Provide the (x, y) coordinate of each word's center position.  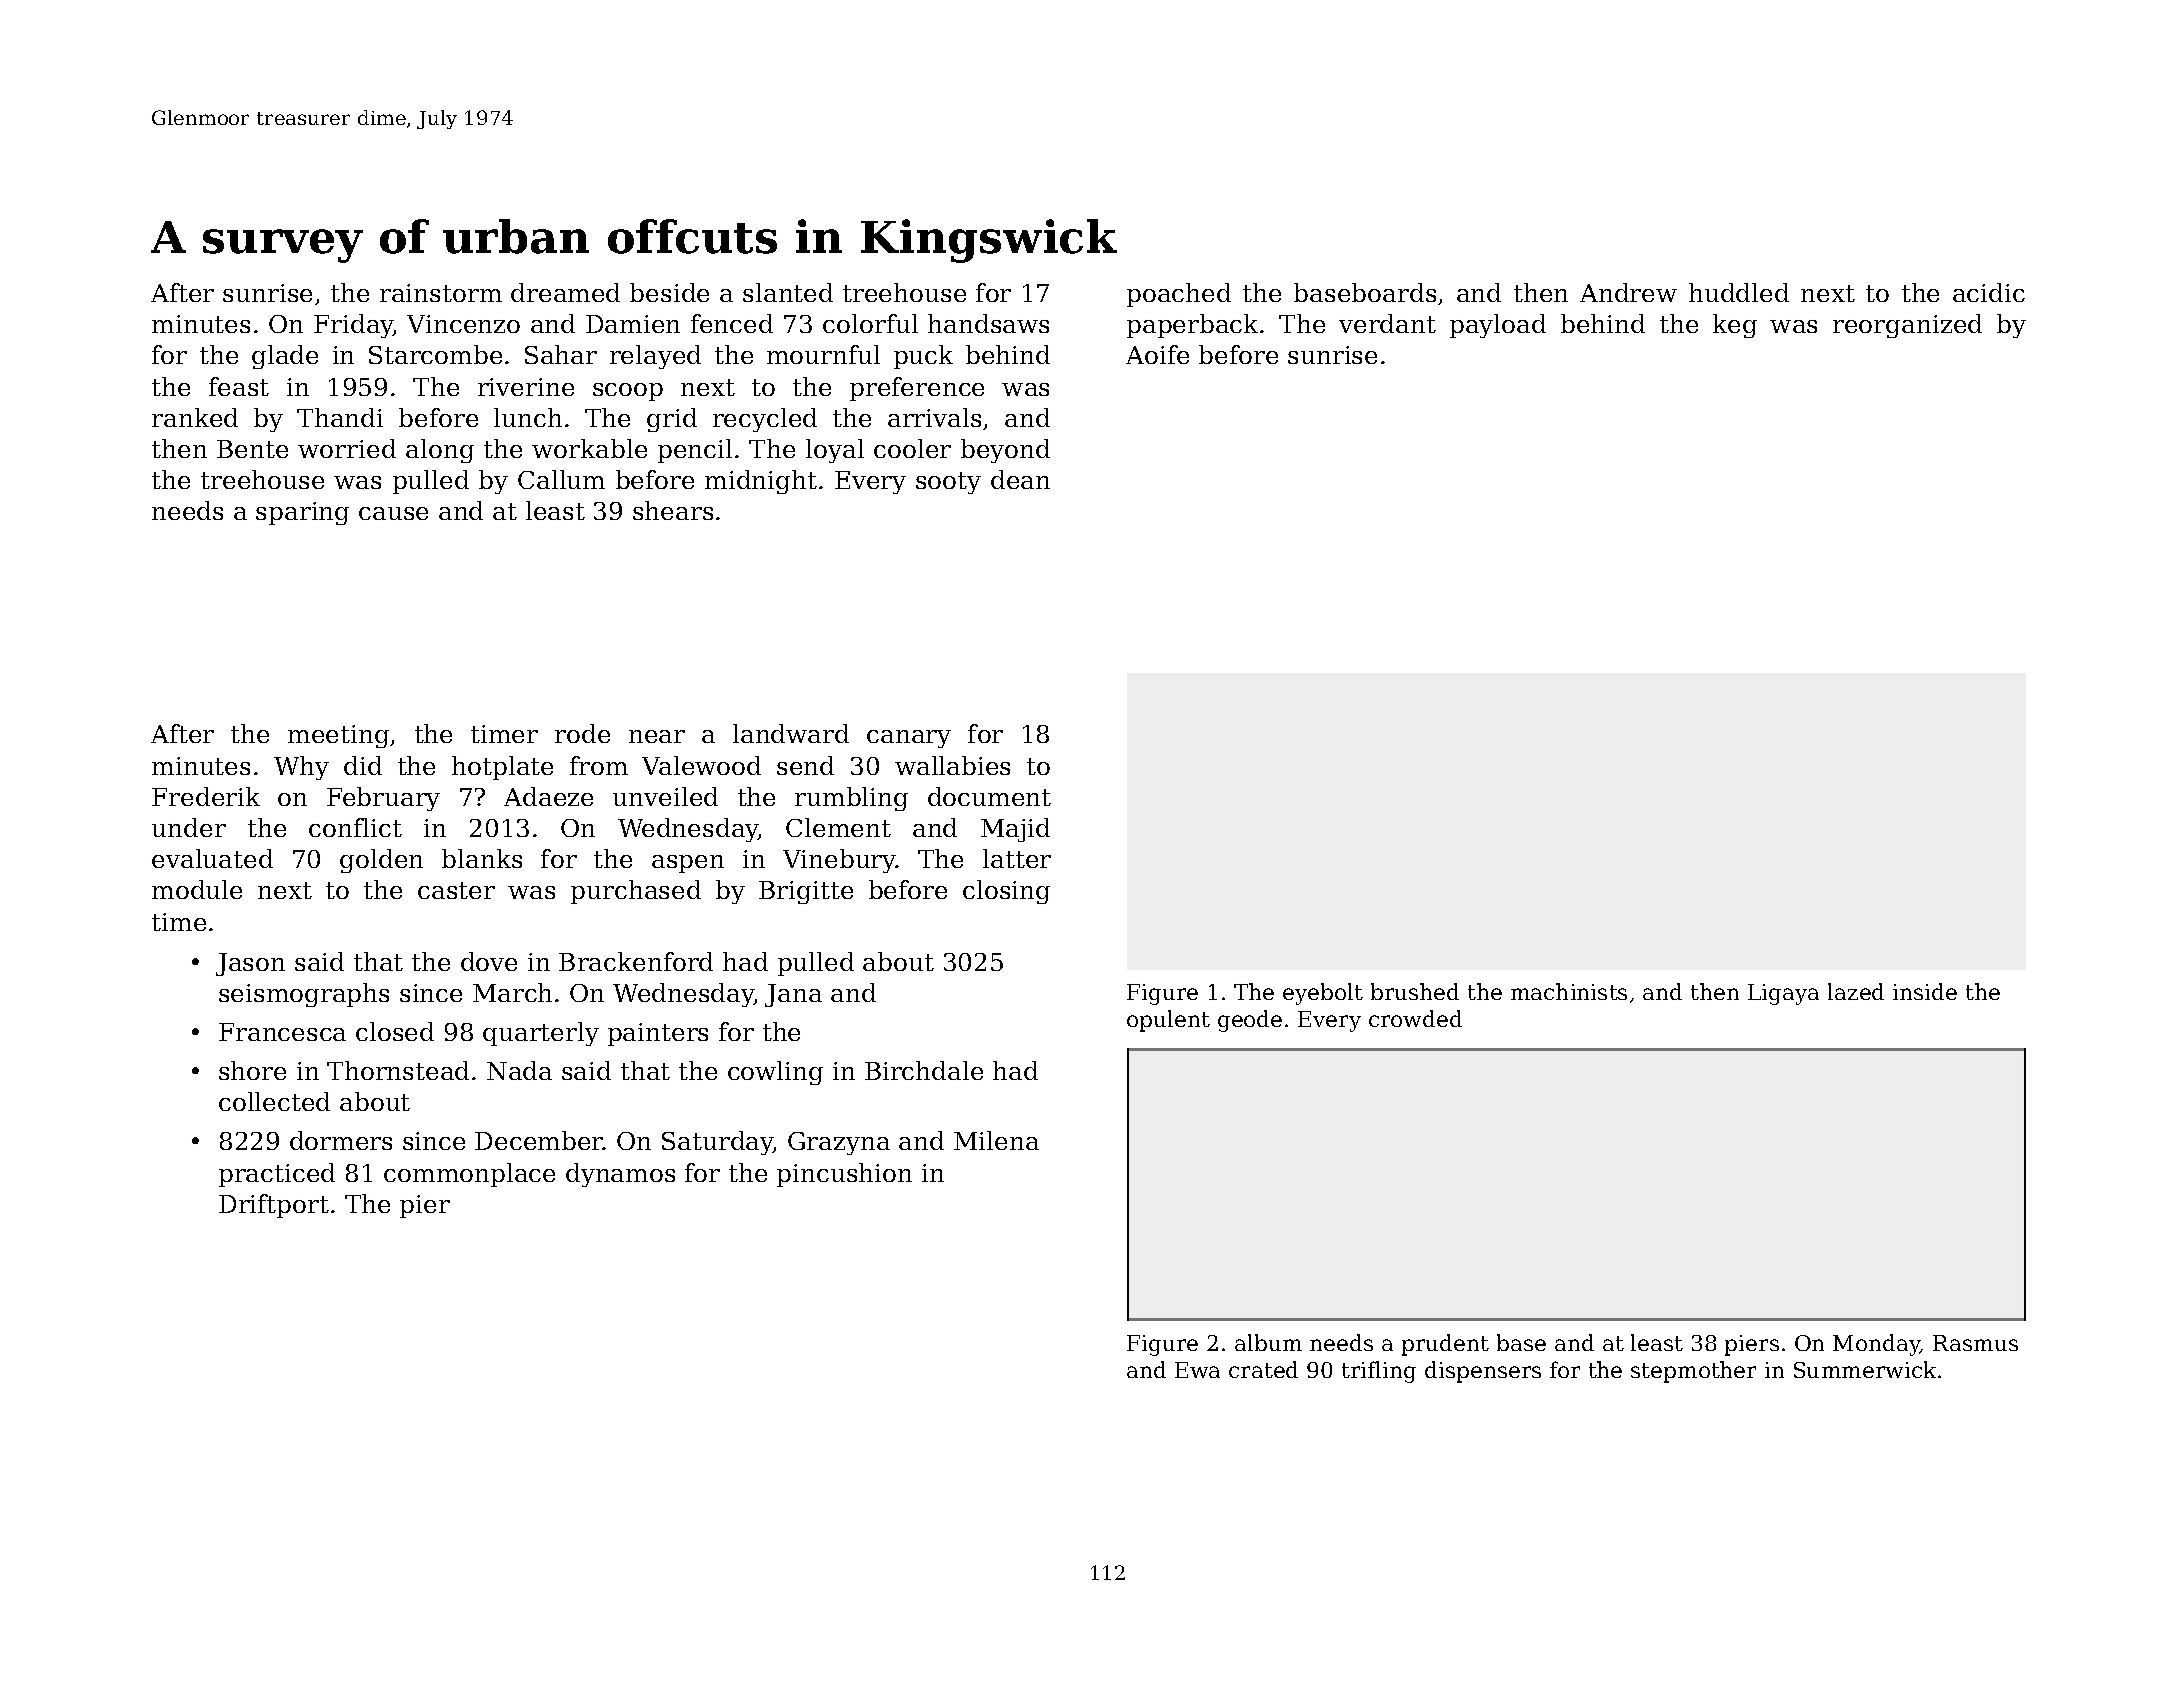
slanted (788, 292)
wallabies (952, 765)
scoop (628, 392)
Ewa (1197, 1370)
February (383, 799)
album (1268, 1342)
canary (909, 739)
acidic (1989, 292)
